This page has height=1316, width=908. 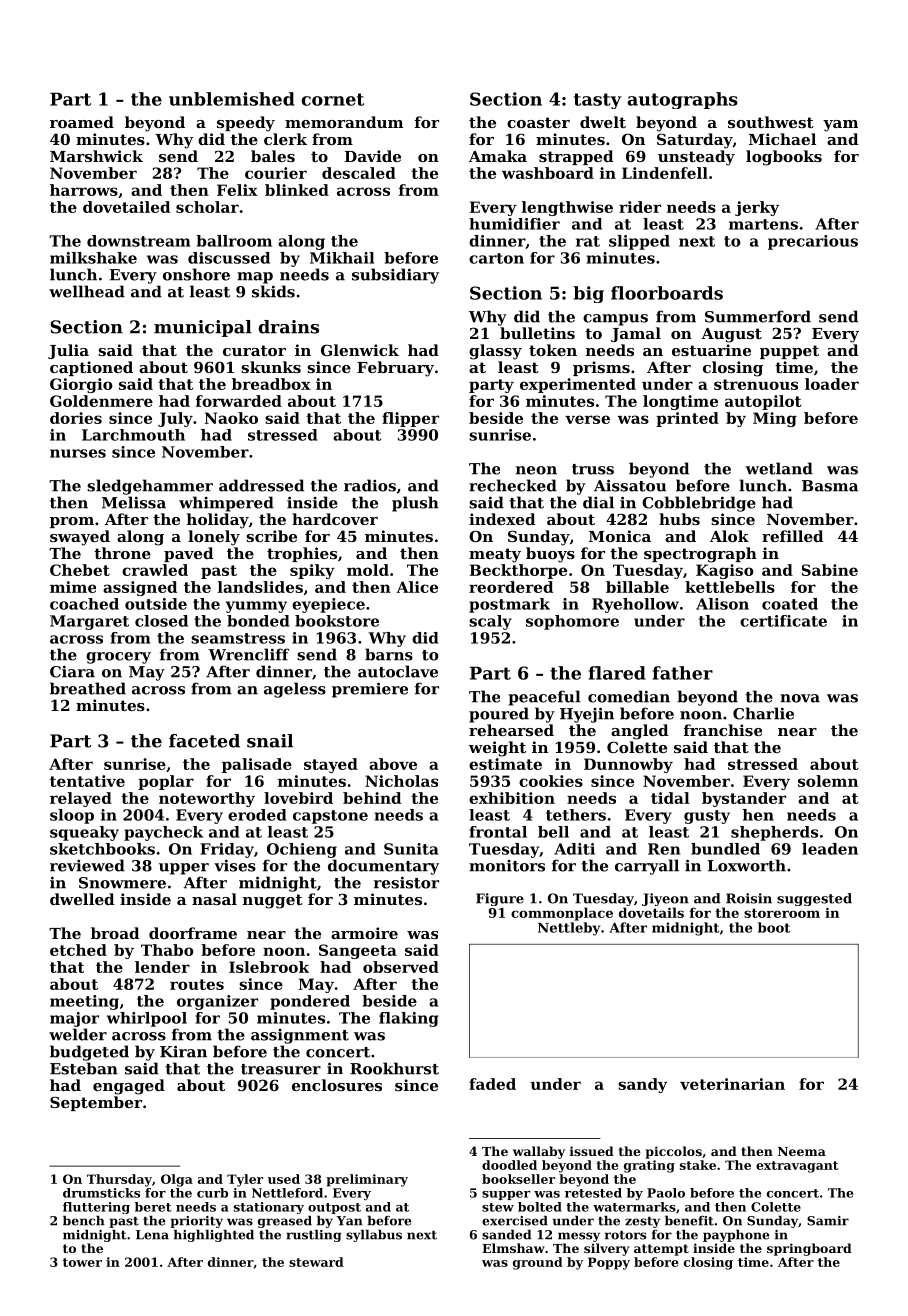 What do you see at coordinates (578, 385) in the page?
I see `experimented` at bounding box center [578, 385].
